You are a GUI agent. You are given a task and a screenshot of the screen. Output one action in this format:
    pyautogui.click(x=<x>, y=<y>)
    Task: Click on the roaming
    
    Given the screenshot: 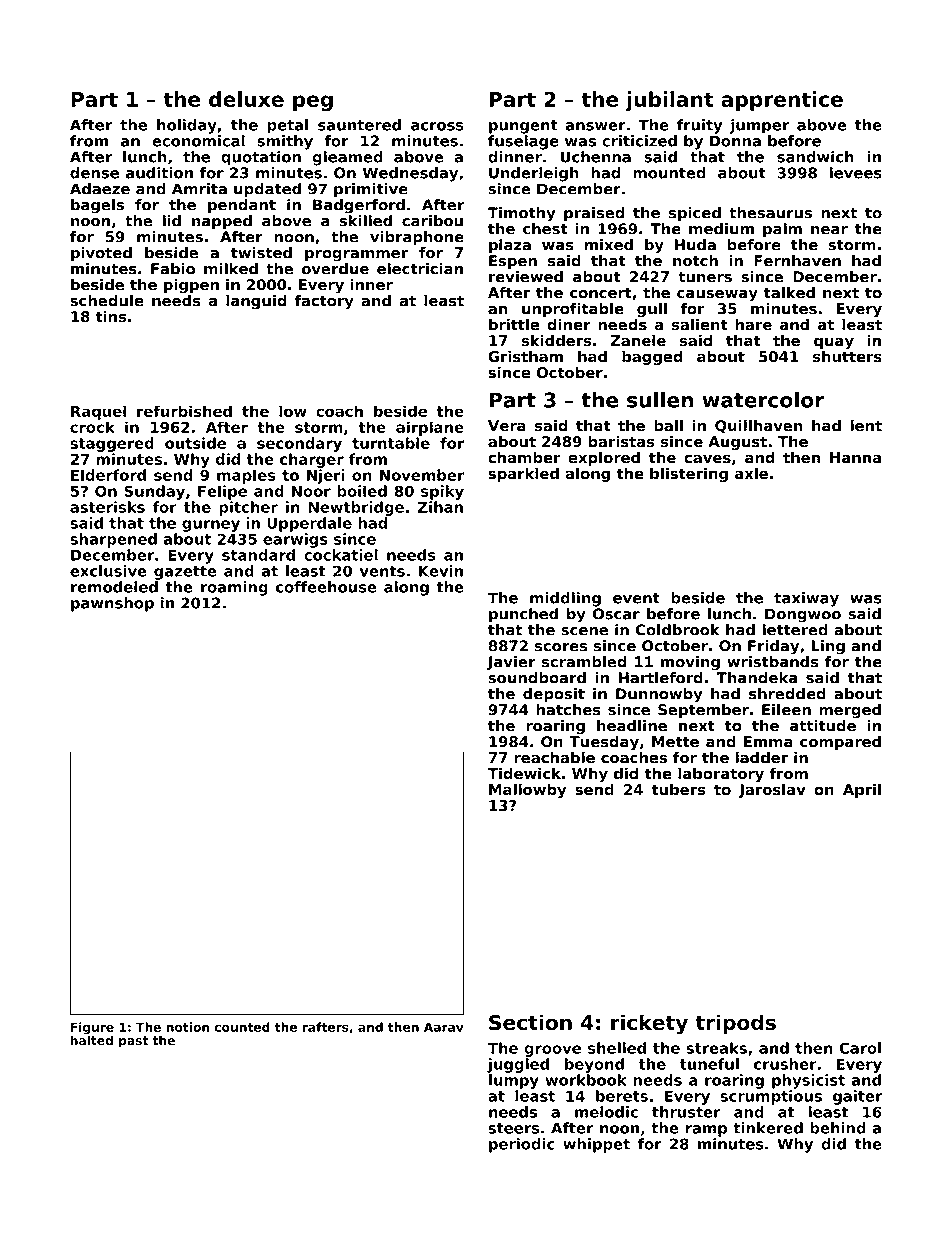 What is the action you would take?
    pyautogui.click(x=234, y=588)
